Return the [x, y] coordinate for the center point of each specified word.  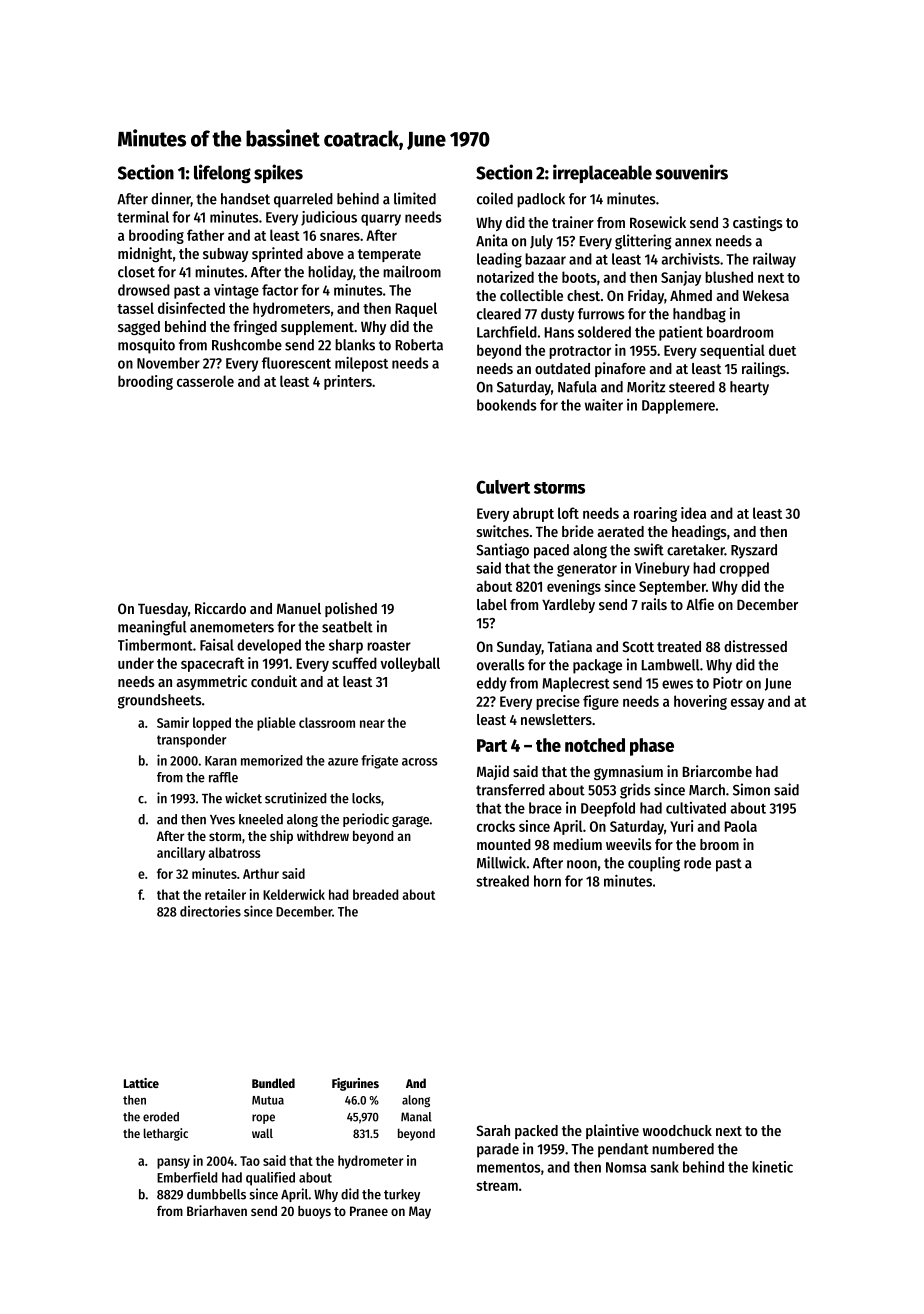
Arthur [261, 873]
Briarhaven [217, 1210]
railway [774, 260]
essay [747, 704]
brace [545, 808]
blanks [355, 345]
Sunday [519, 648]
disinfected [191, 308]
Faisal [217, 645]
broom [719, 844]
